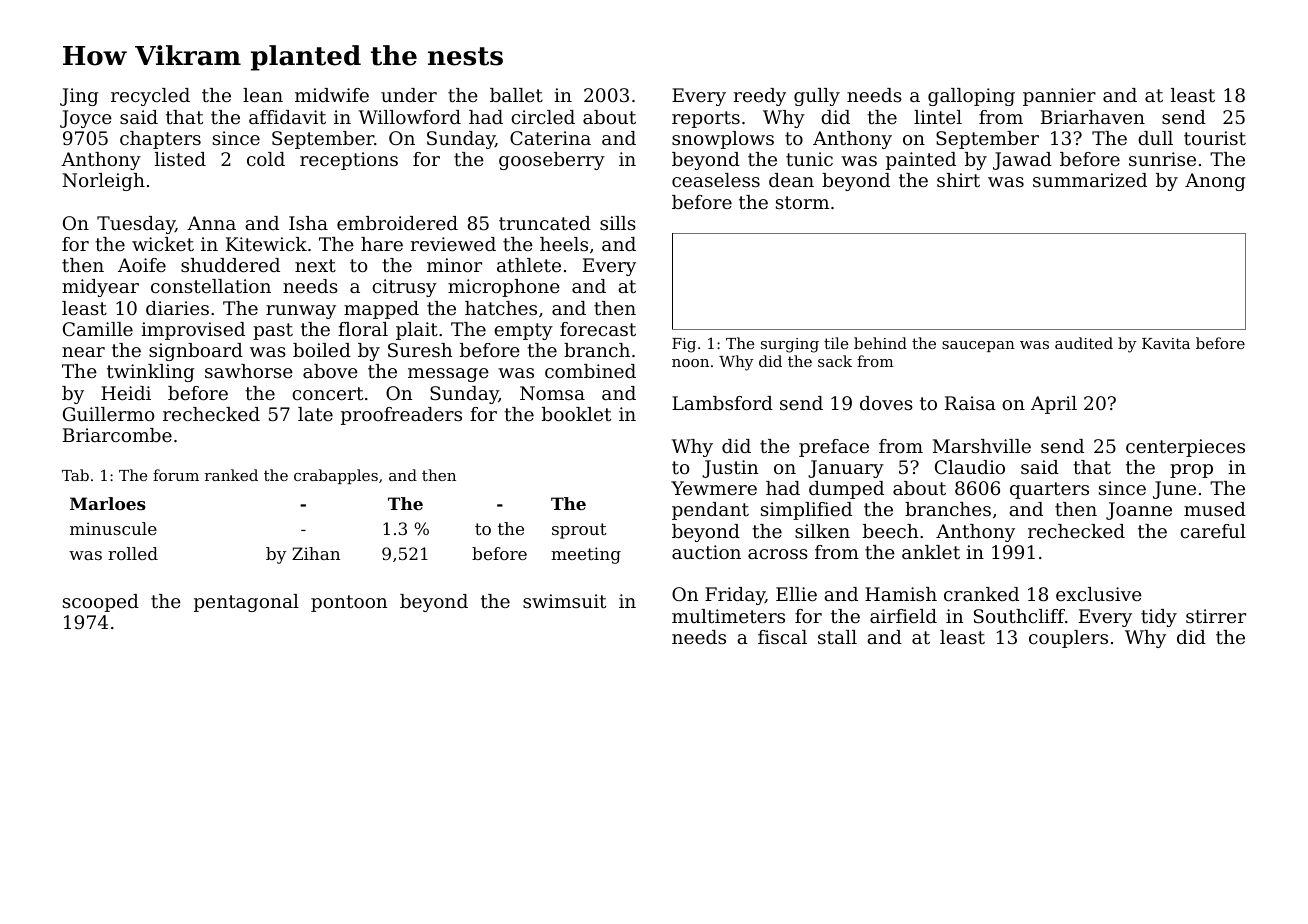 Image resolution: width=1308 pixels, height=924 pixels. I want to click on Justin, so click(730, 469).
